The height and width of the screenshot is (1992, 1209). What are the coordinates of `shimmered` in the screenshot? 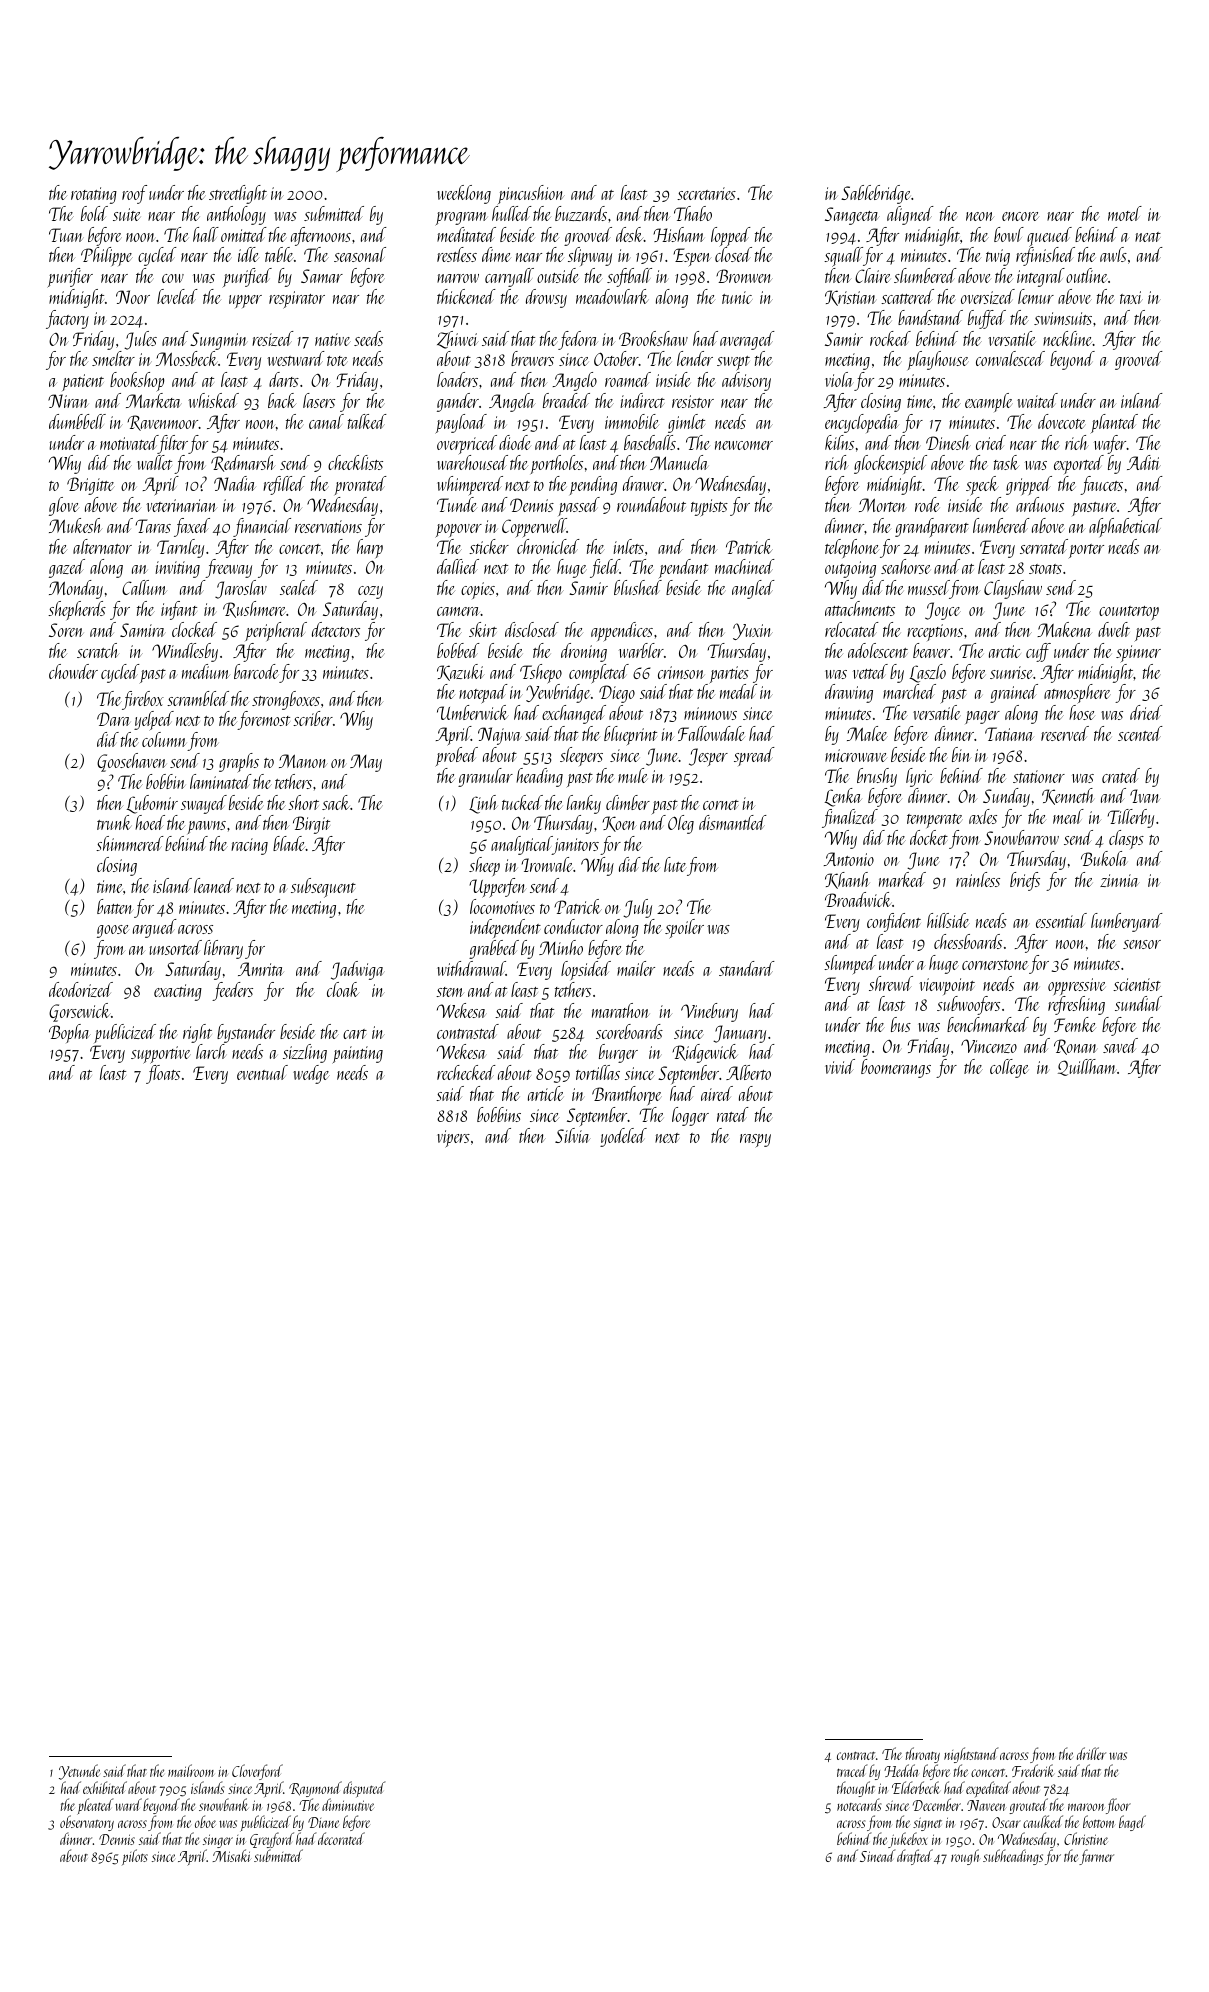 It's located at (130, 843).
